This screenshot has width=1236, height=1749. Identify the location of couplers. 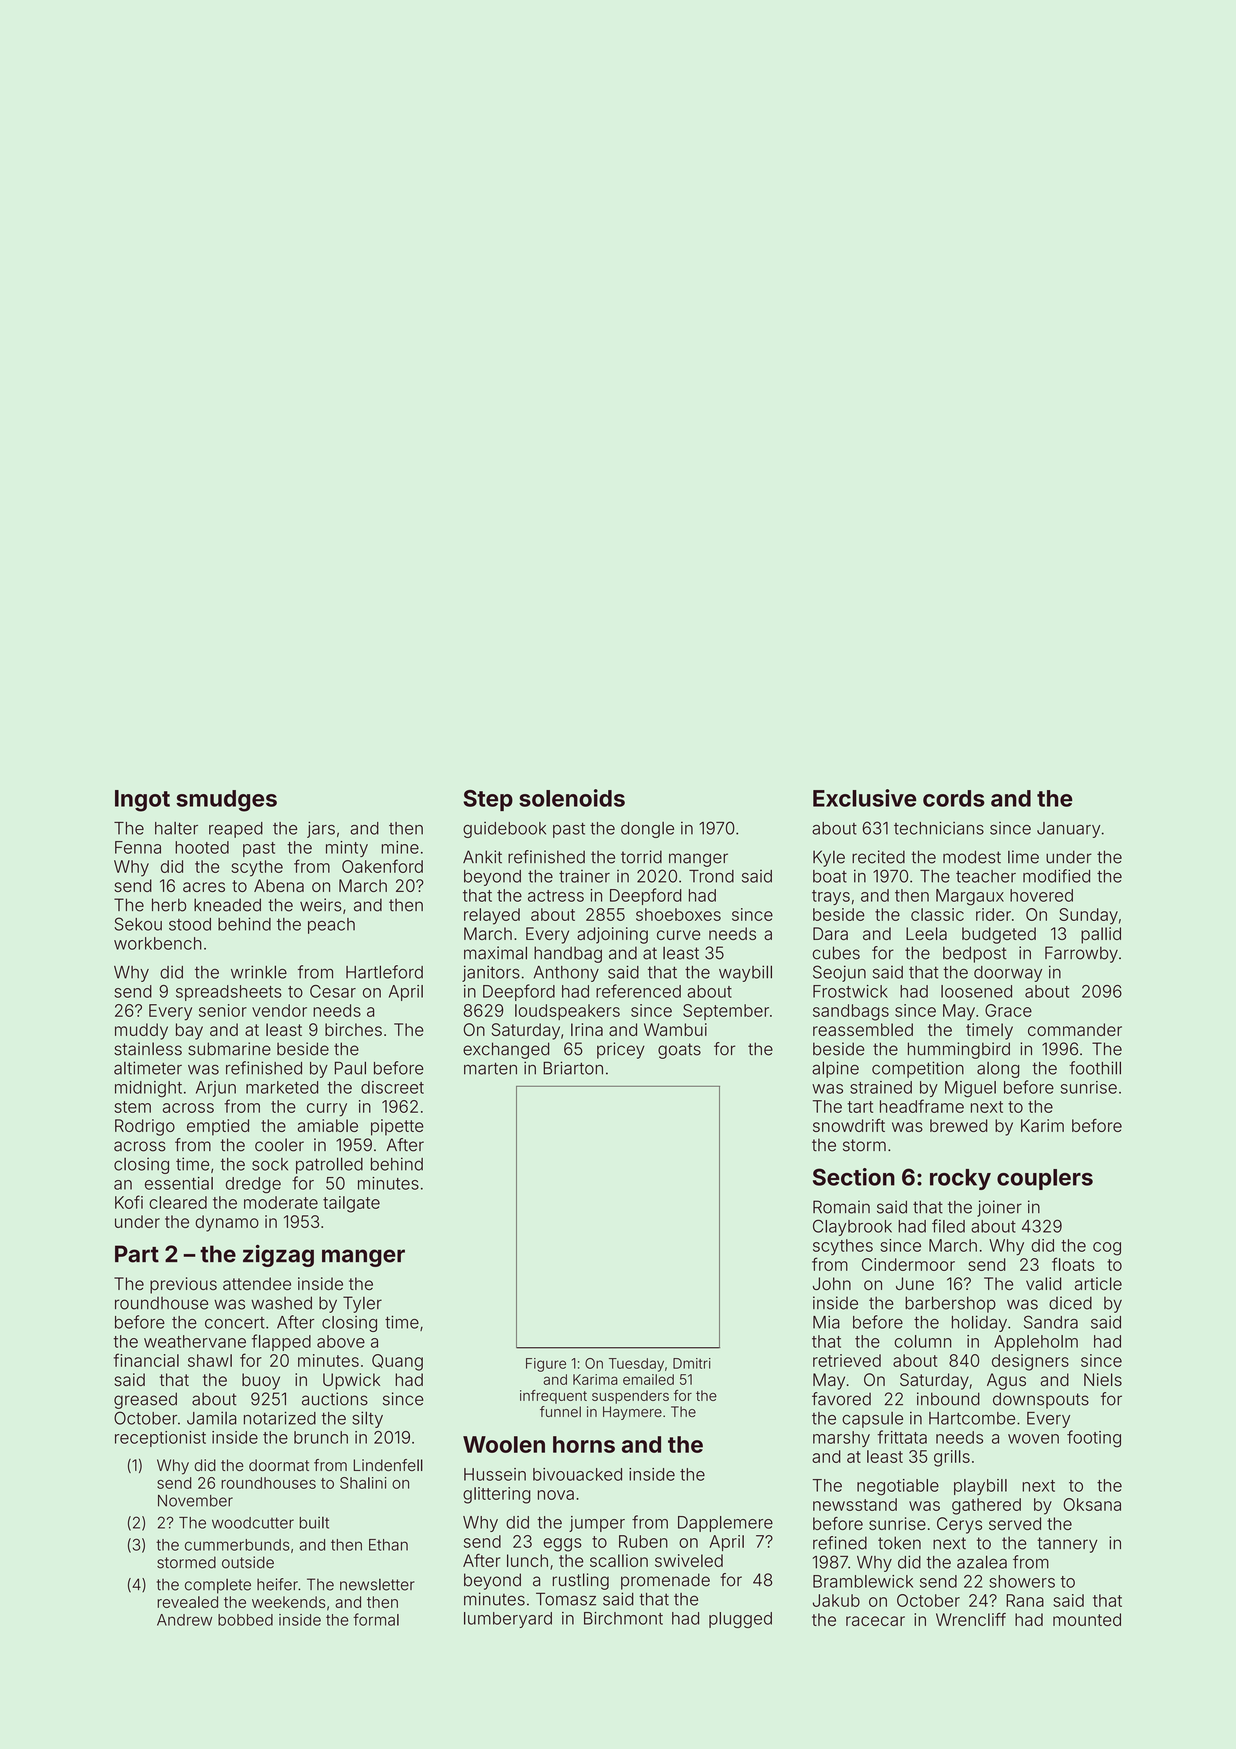
(1045, 1179).
